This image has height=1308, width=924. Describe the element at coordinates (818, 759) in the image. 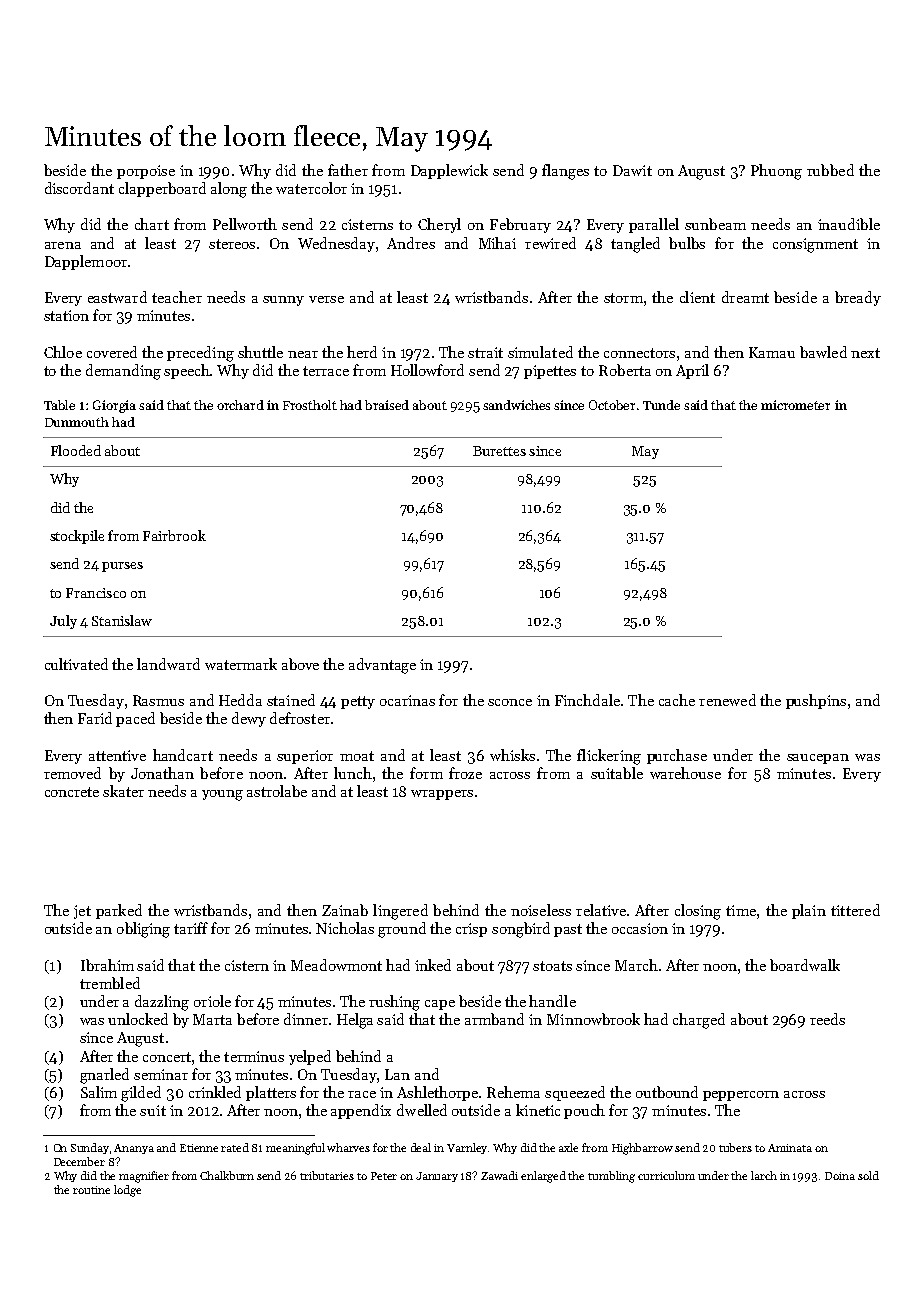

I see `saucepan` at that location.
